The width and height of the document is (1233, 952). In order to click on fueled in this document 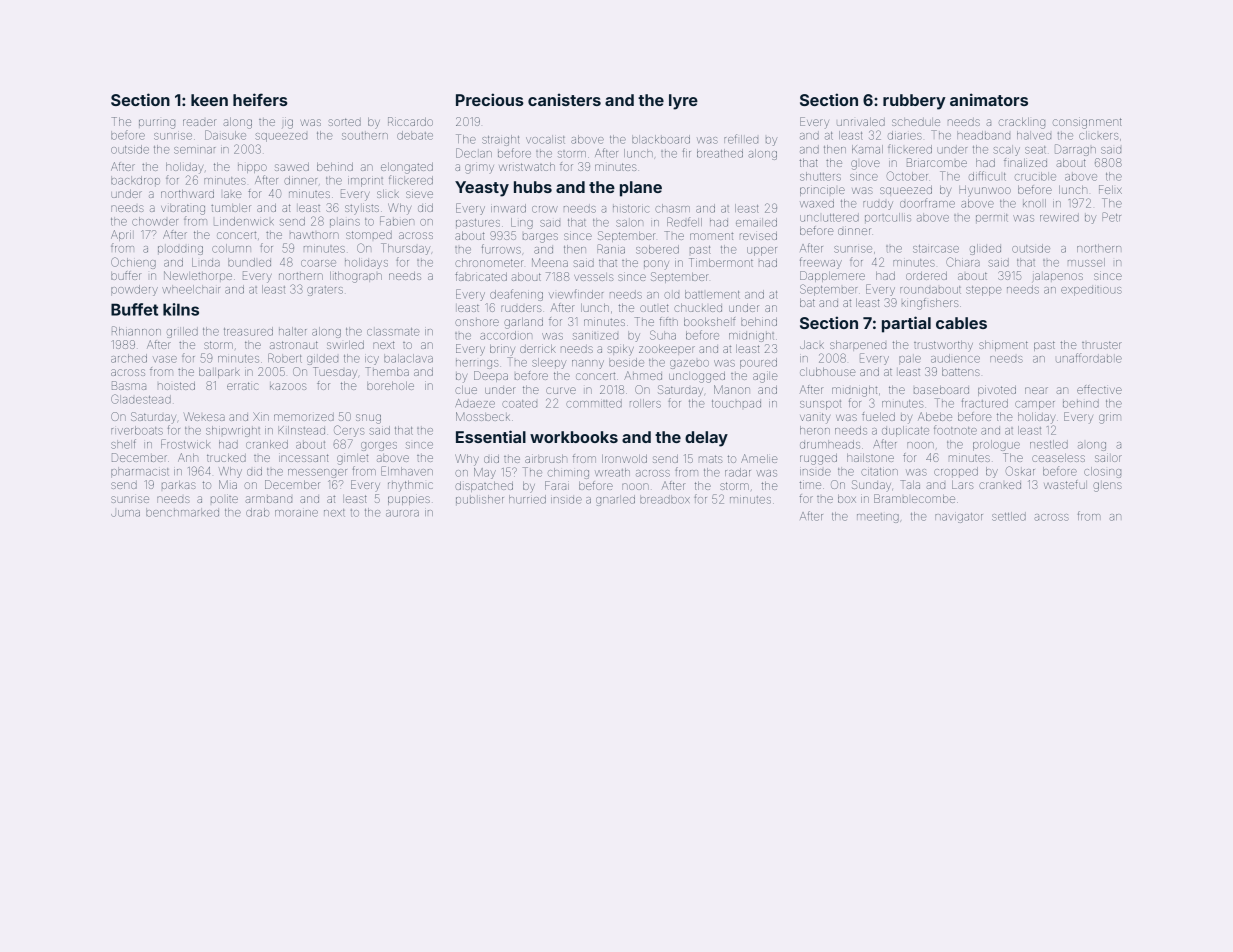, I will do `click(878, 416)`.
